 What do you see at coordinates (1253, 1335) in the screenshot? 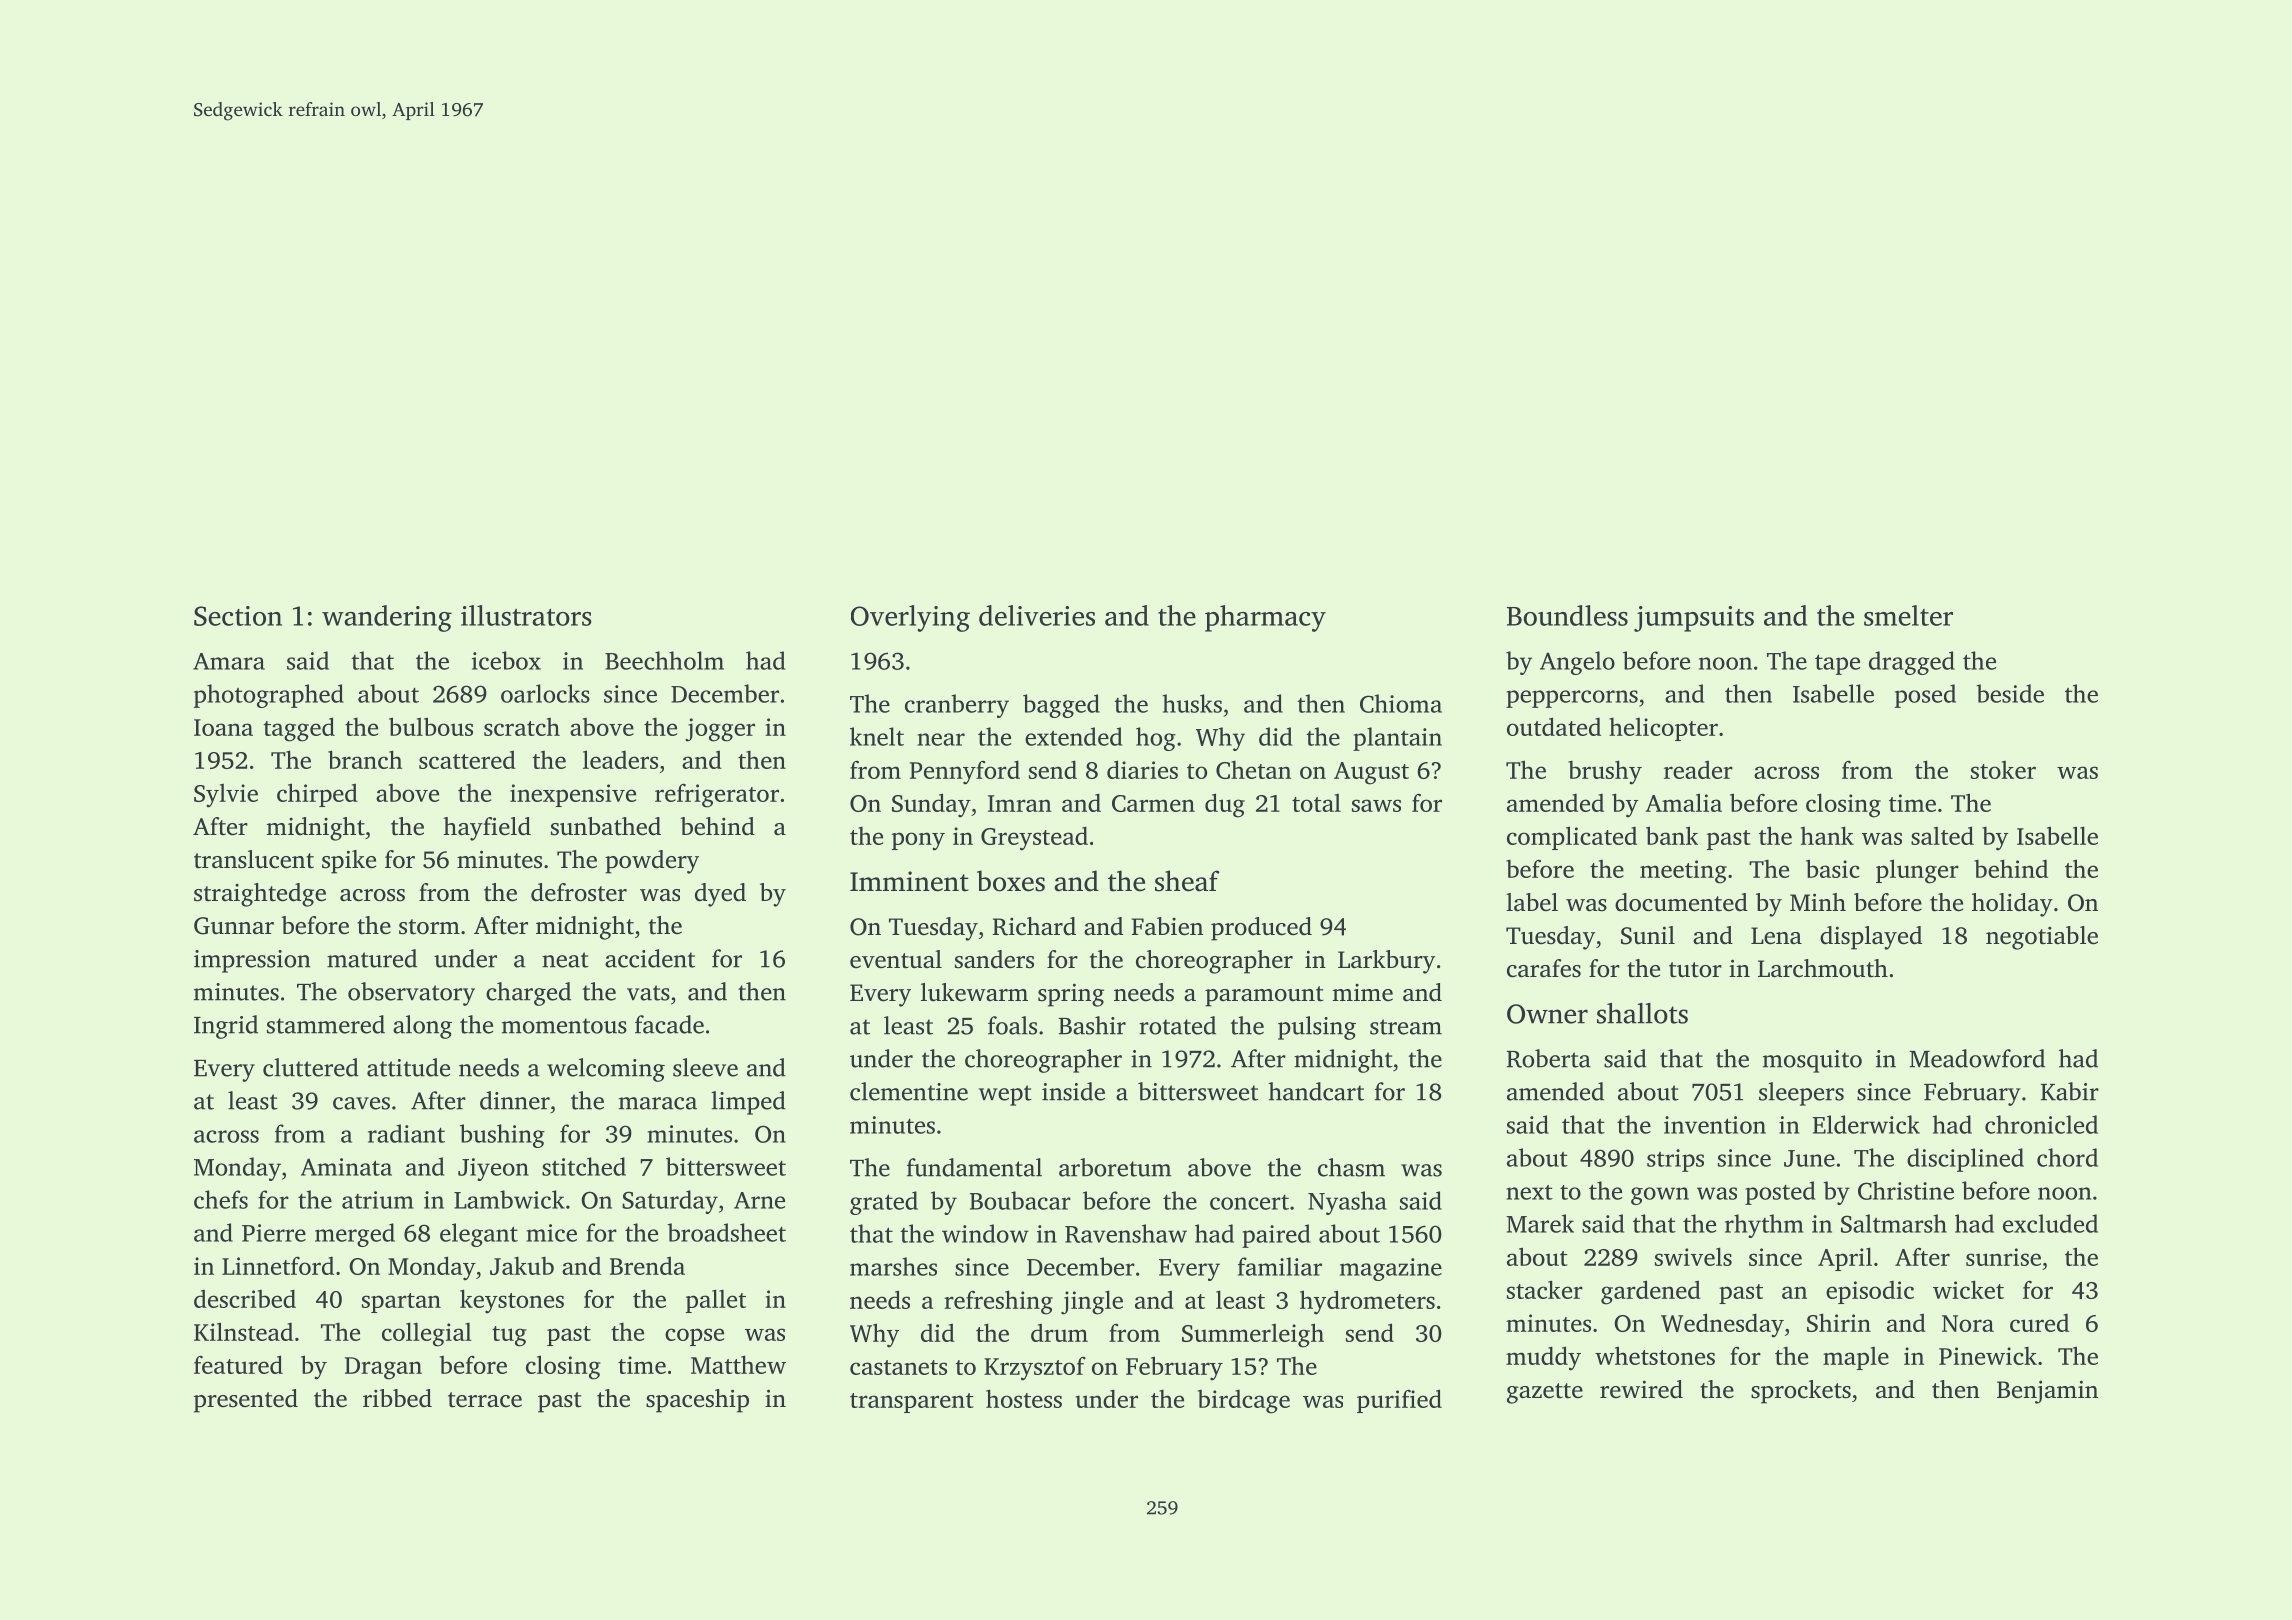
I see `Summerleigh` at bounding box center [1253, 1335].
